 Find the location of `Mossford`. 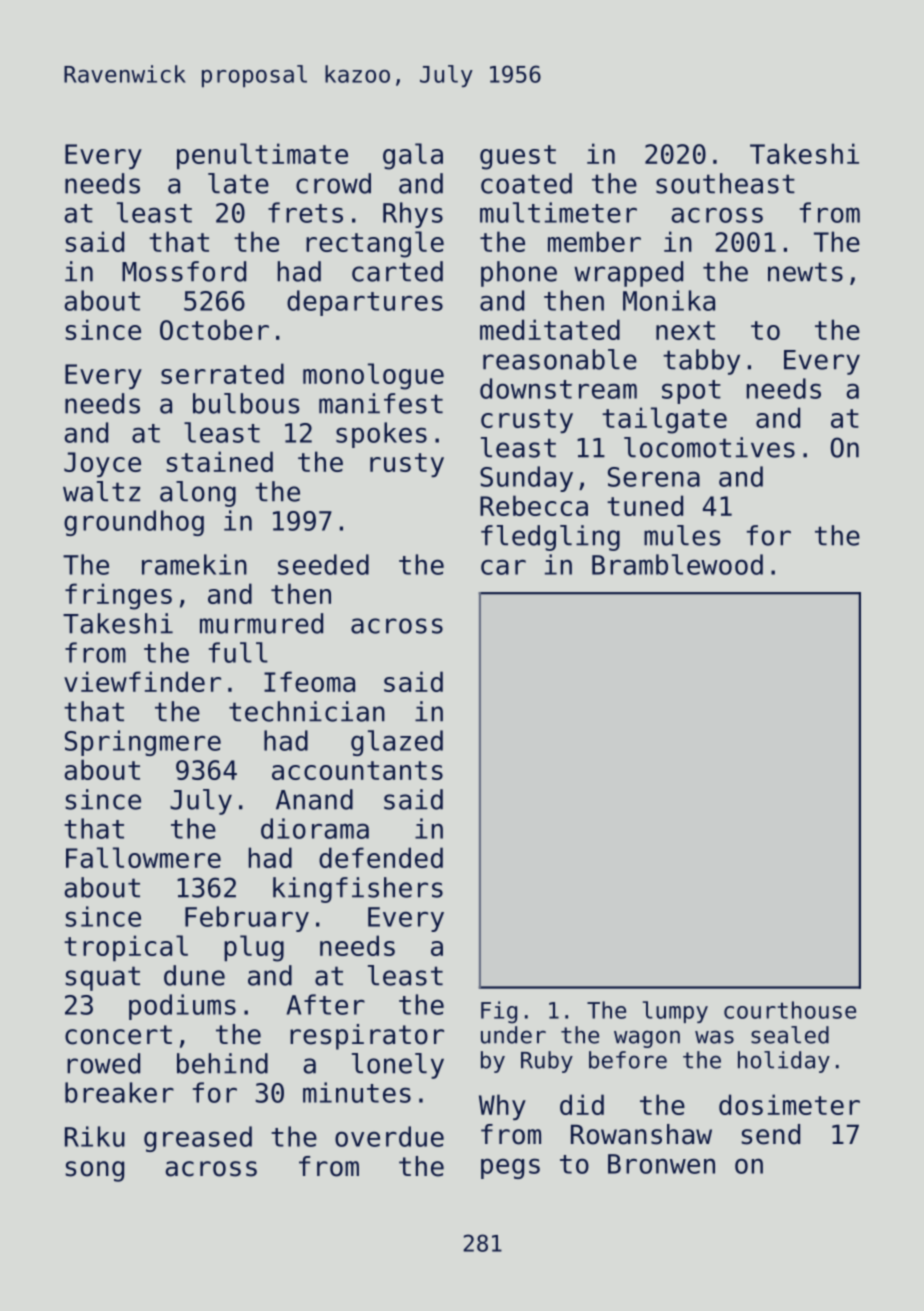

Mossford is located at coordinates (184, 271).
